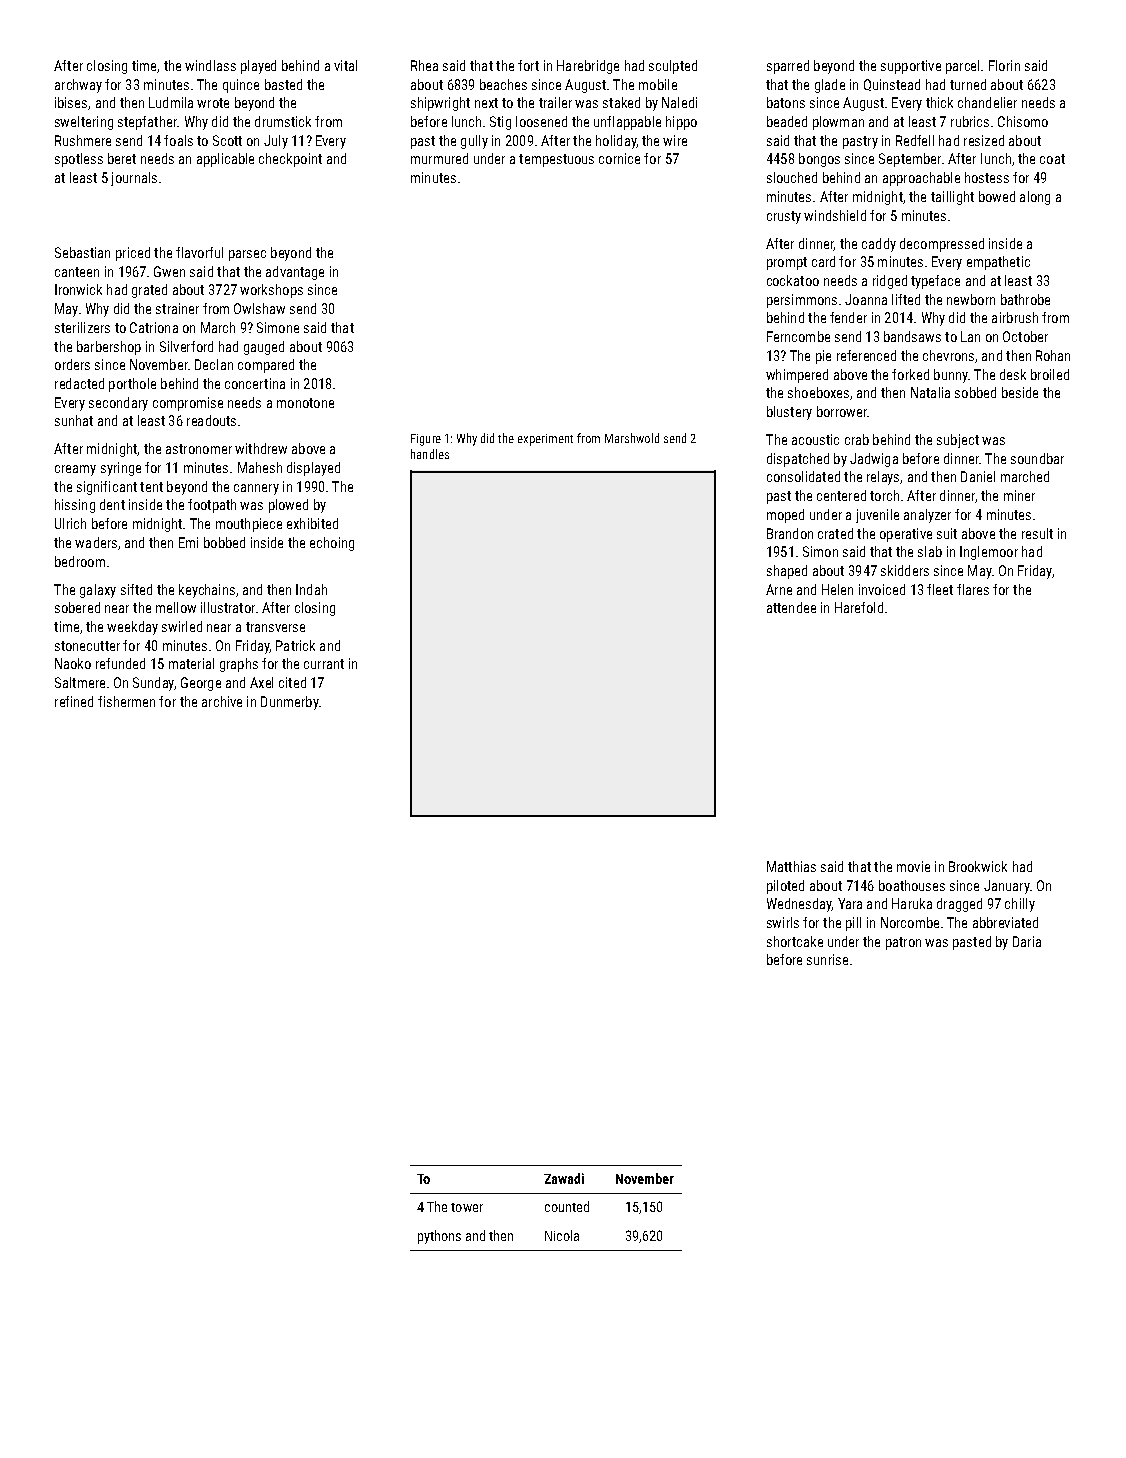 The height and width of the image is (1458, 1126). Describe the element at coordinates (75, 470) in the image. I see `creamy` at that location.
